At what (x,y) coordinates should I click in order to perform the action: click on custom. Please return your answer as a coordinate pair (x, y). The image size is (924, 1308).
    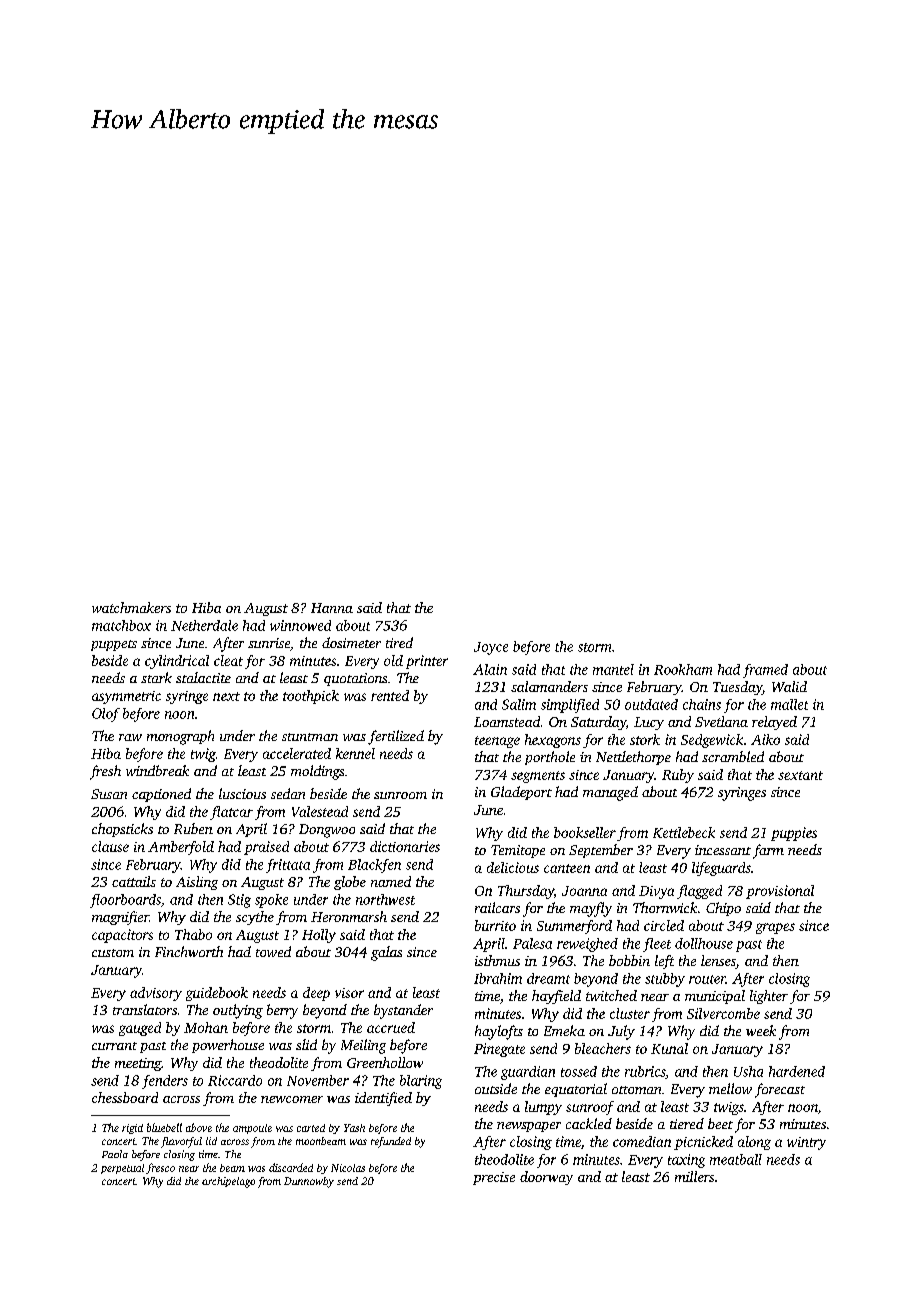
    Looking at the image, I should click on (113, 953).
